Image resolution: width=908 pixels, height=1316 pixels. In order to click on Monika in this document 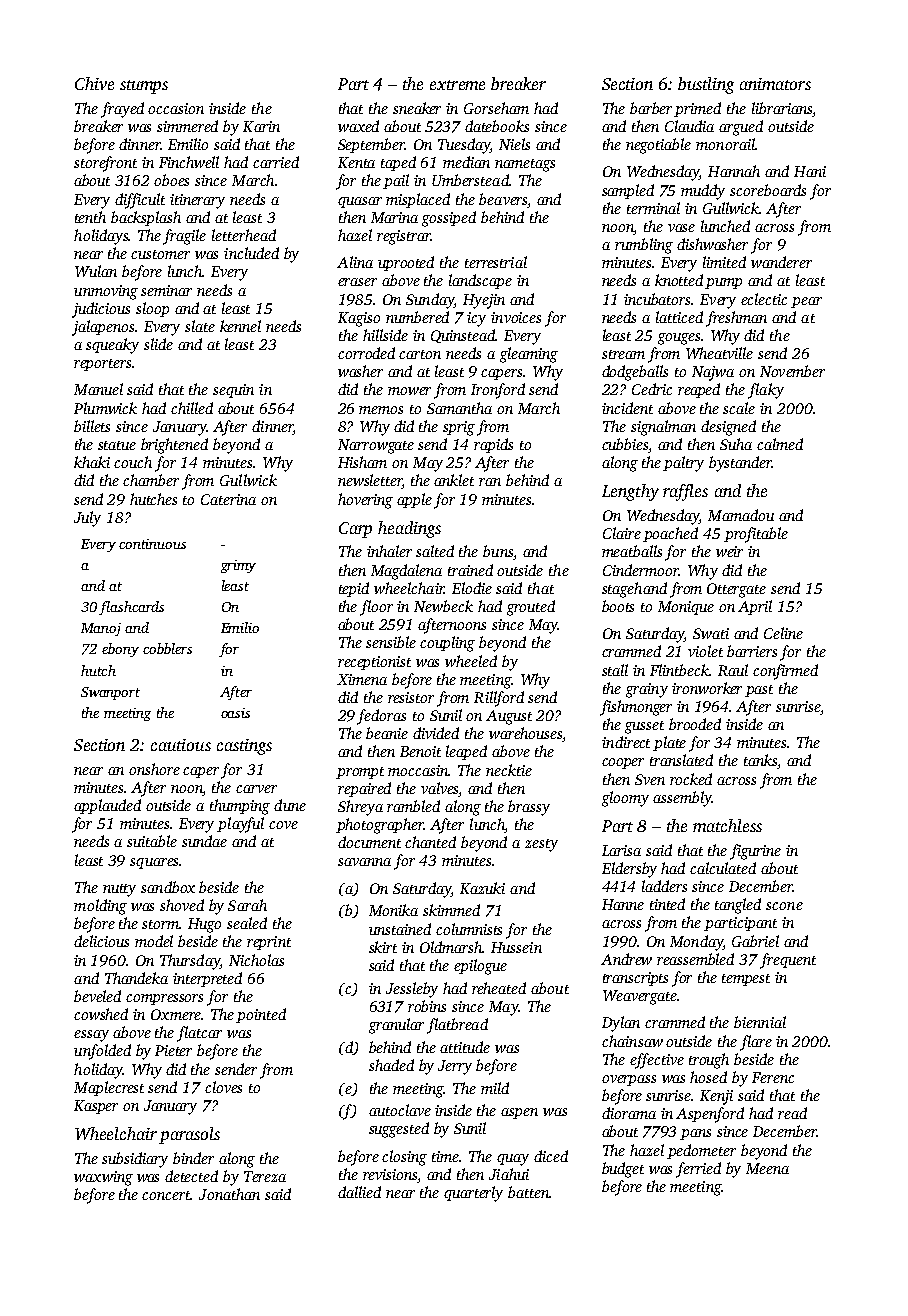, I will do `click(393, 910)`.
